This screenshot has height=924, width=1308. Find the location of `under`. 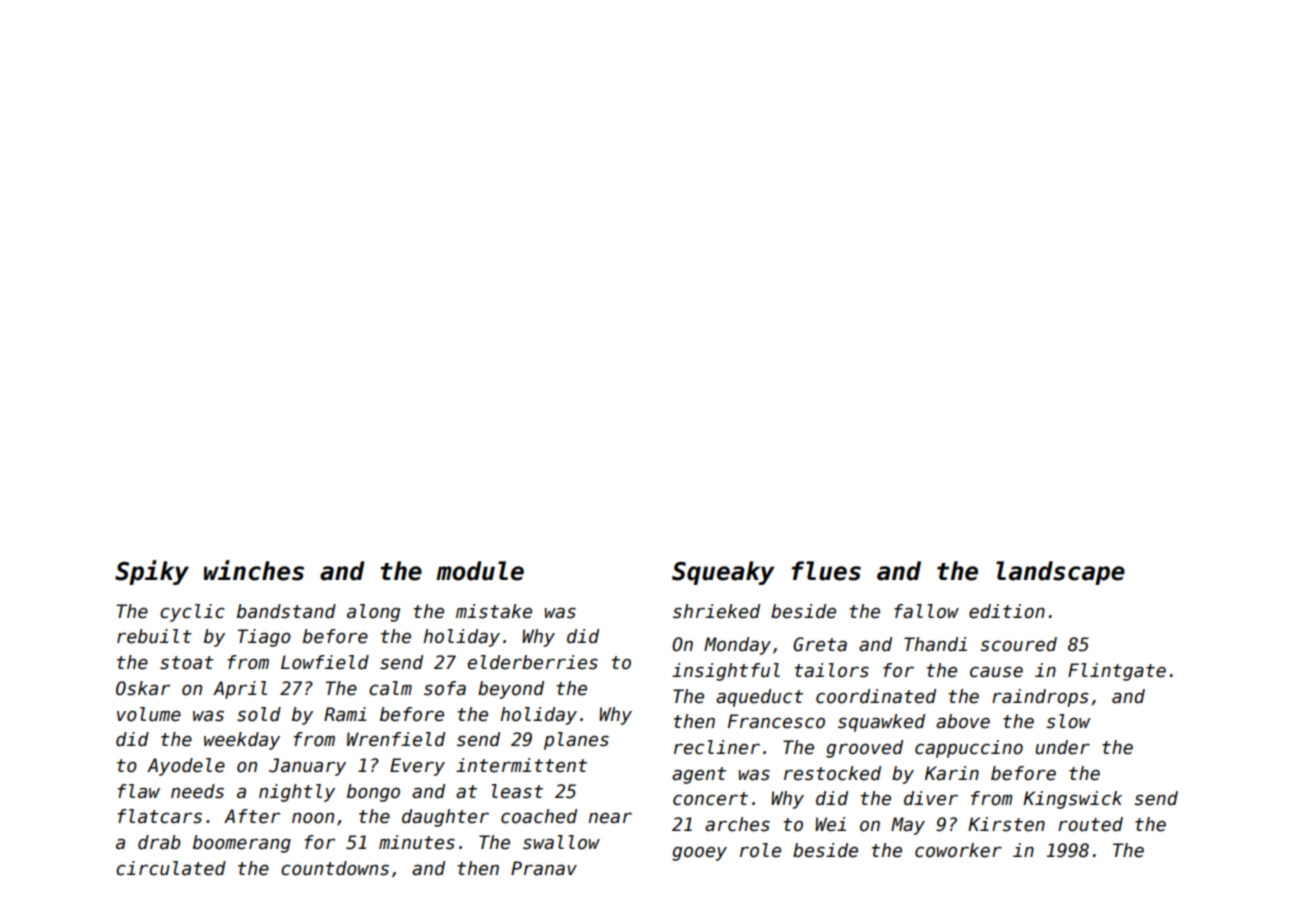

under is located at coordinates (1062, 747).
